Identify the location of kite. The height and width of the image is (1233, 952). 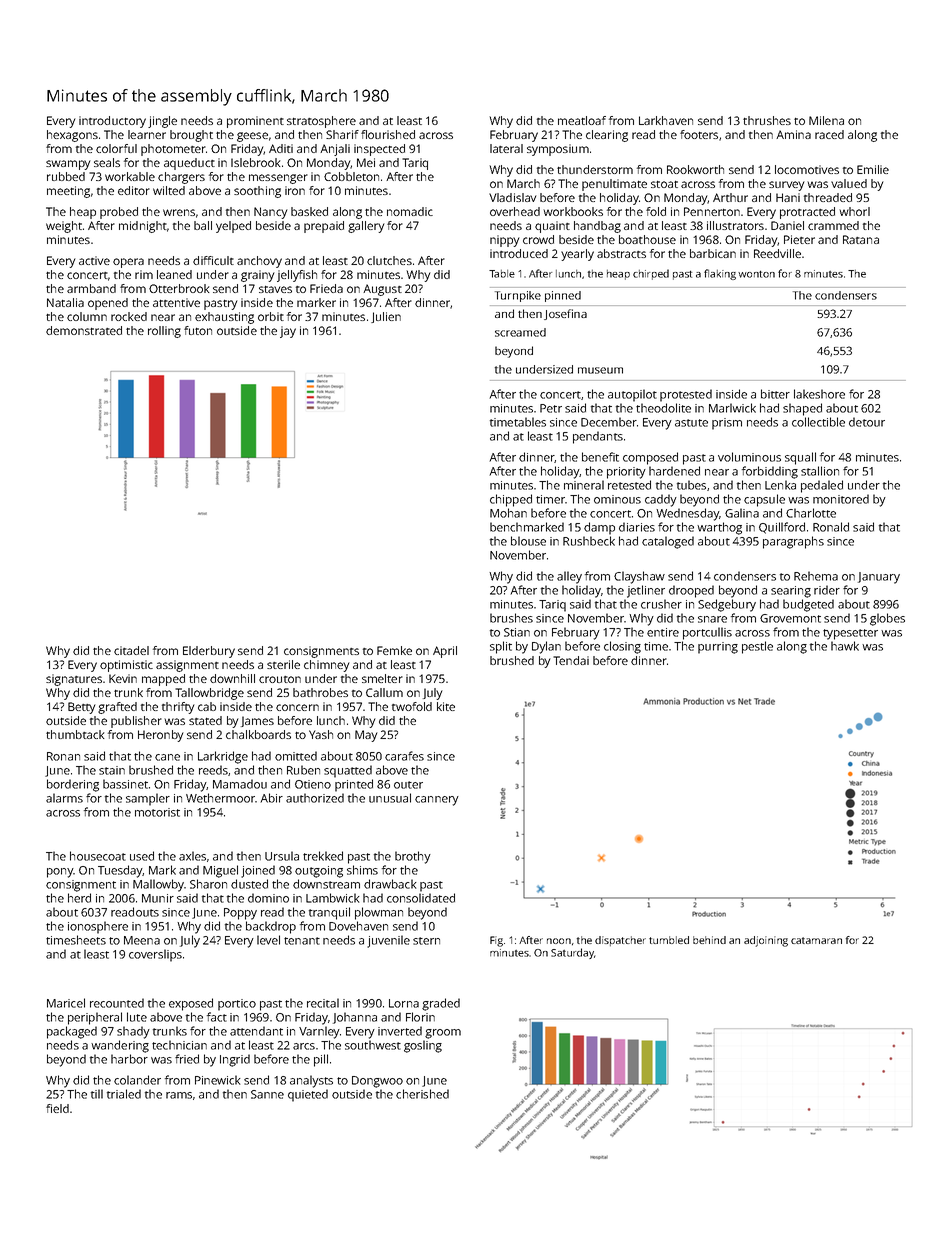
(446, 706).
